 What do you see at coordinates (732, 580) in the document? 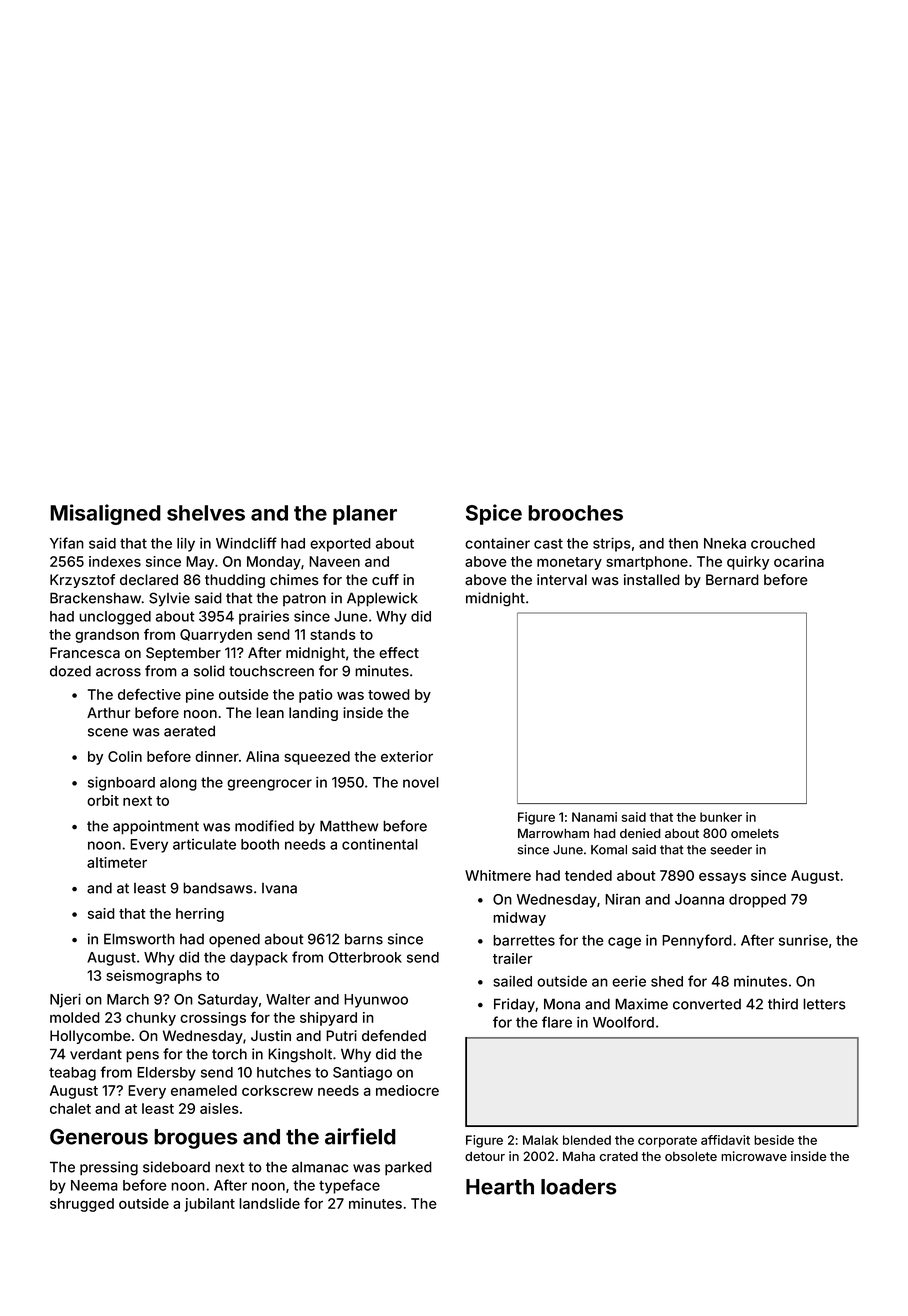
I see `Bernard` at bounding box center [732, 580].
